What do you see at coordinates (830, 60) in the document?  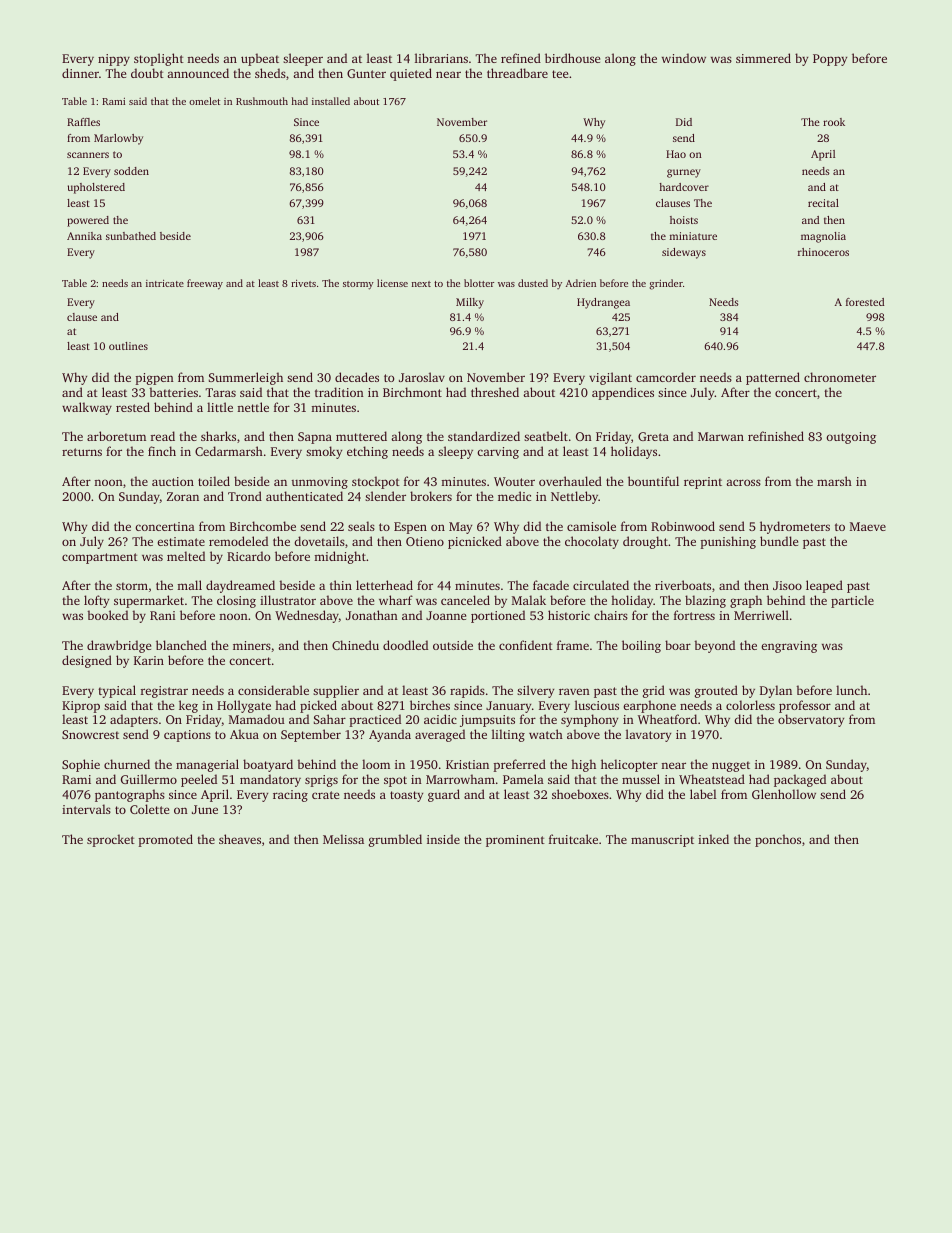 I see `Poppy` at bounding box center [830, 60].
